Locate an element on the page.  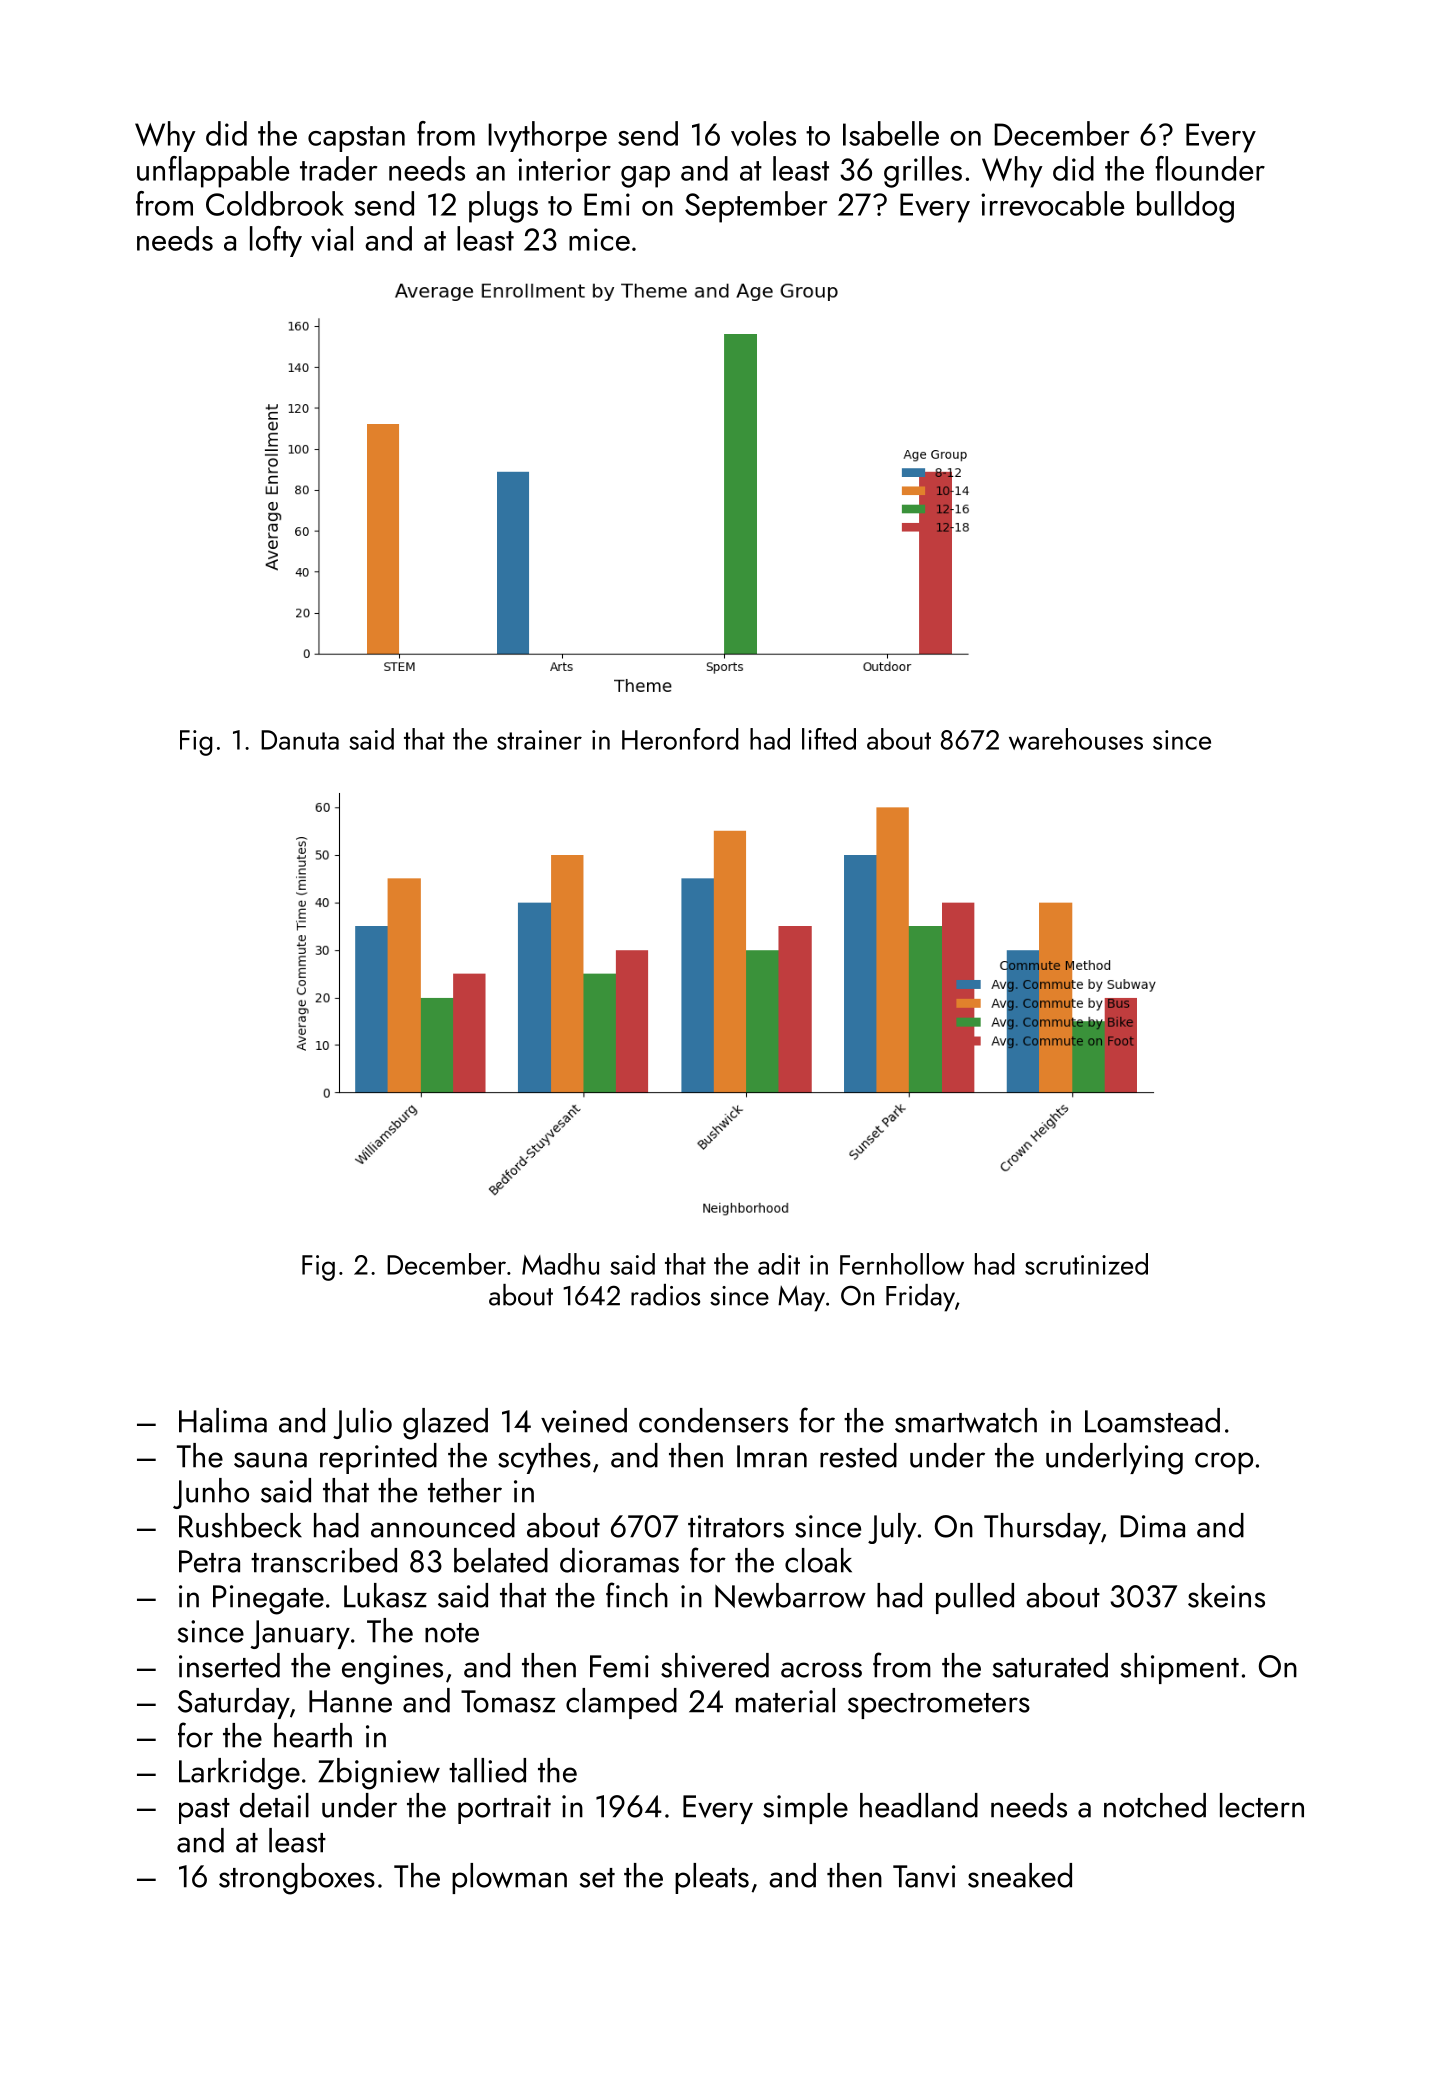
Ivythorpe is located at coordinates (547, 136).
